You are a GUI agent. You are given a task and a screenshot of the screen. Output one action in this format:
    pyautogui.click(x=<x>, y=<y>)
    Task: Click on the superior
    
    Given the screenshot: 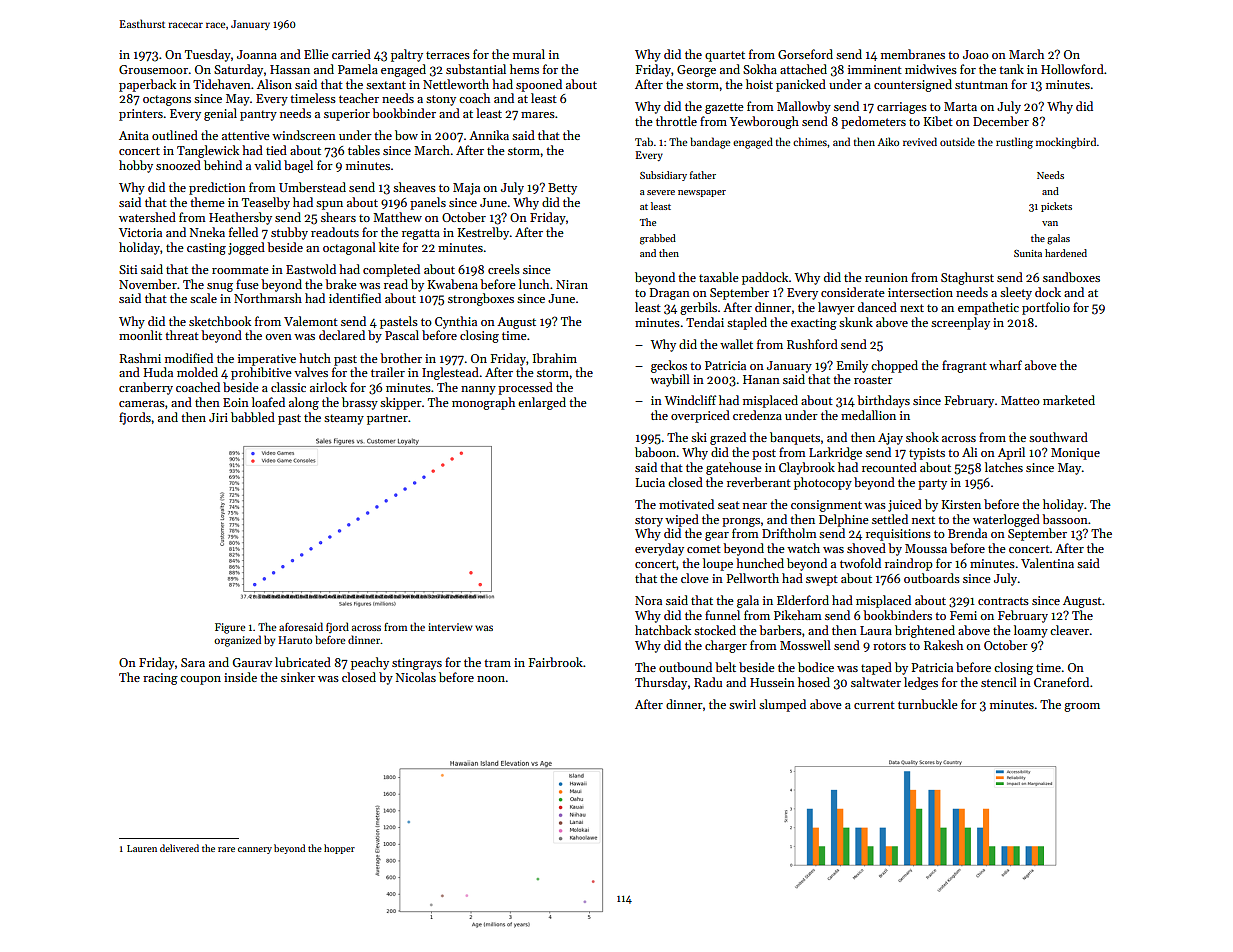 What is the action you would take?
    pyautogui.click(x=347, y=115)
